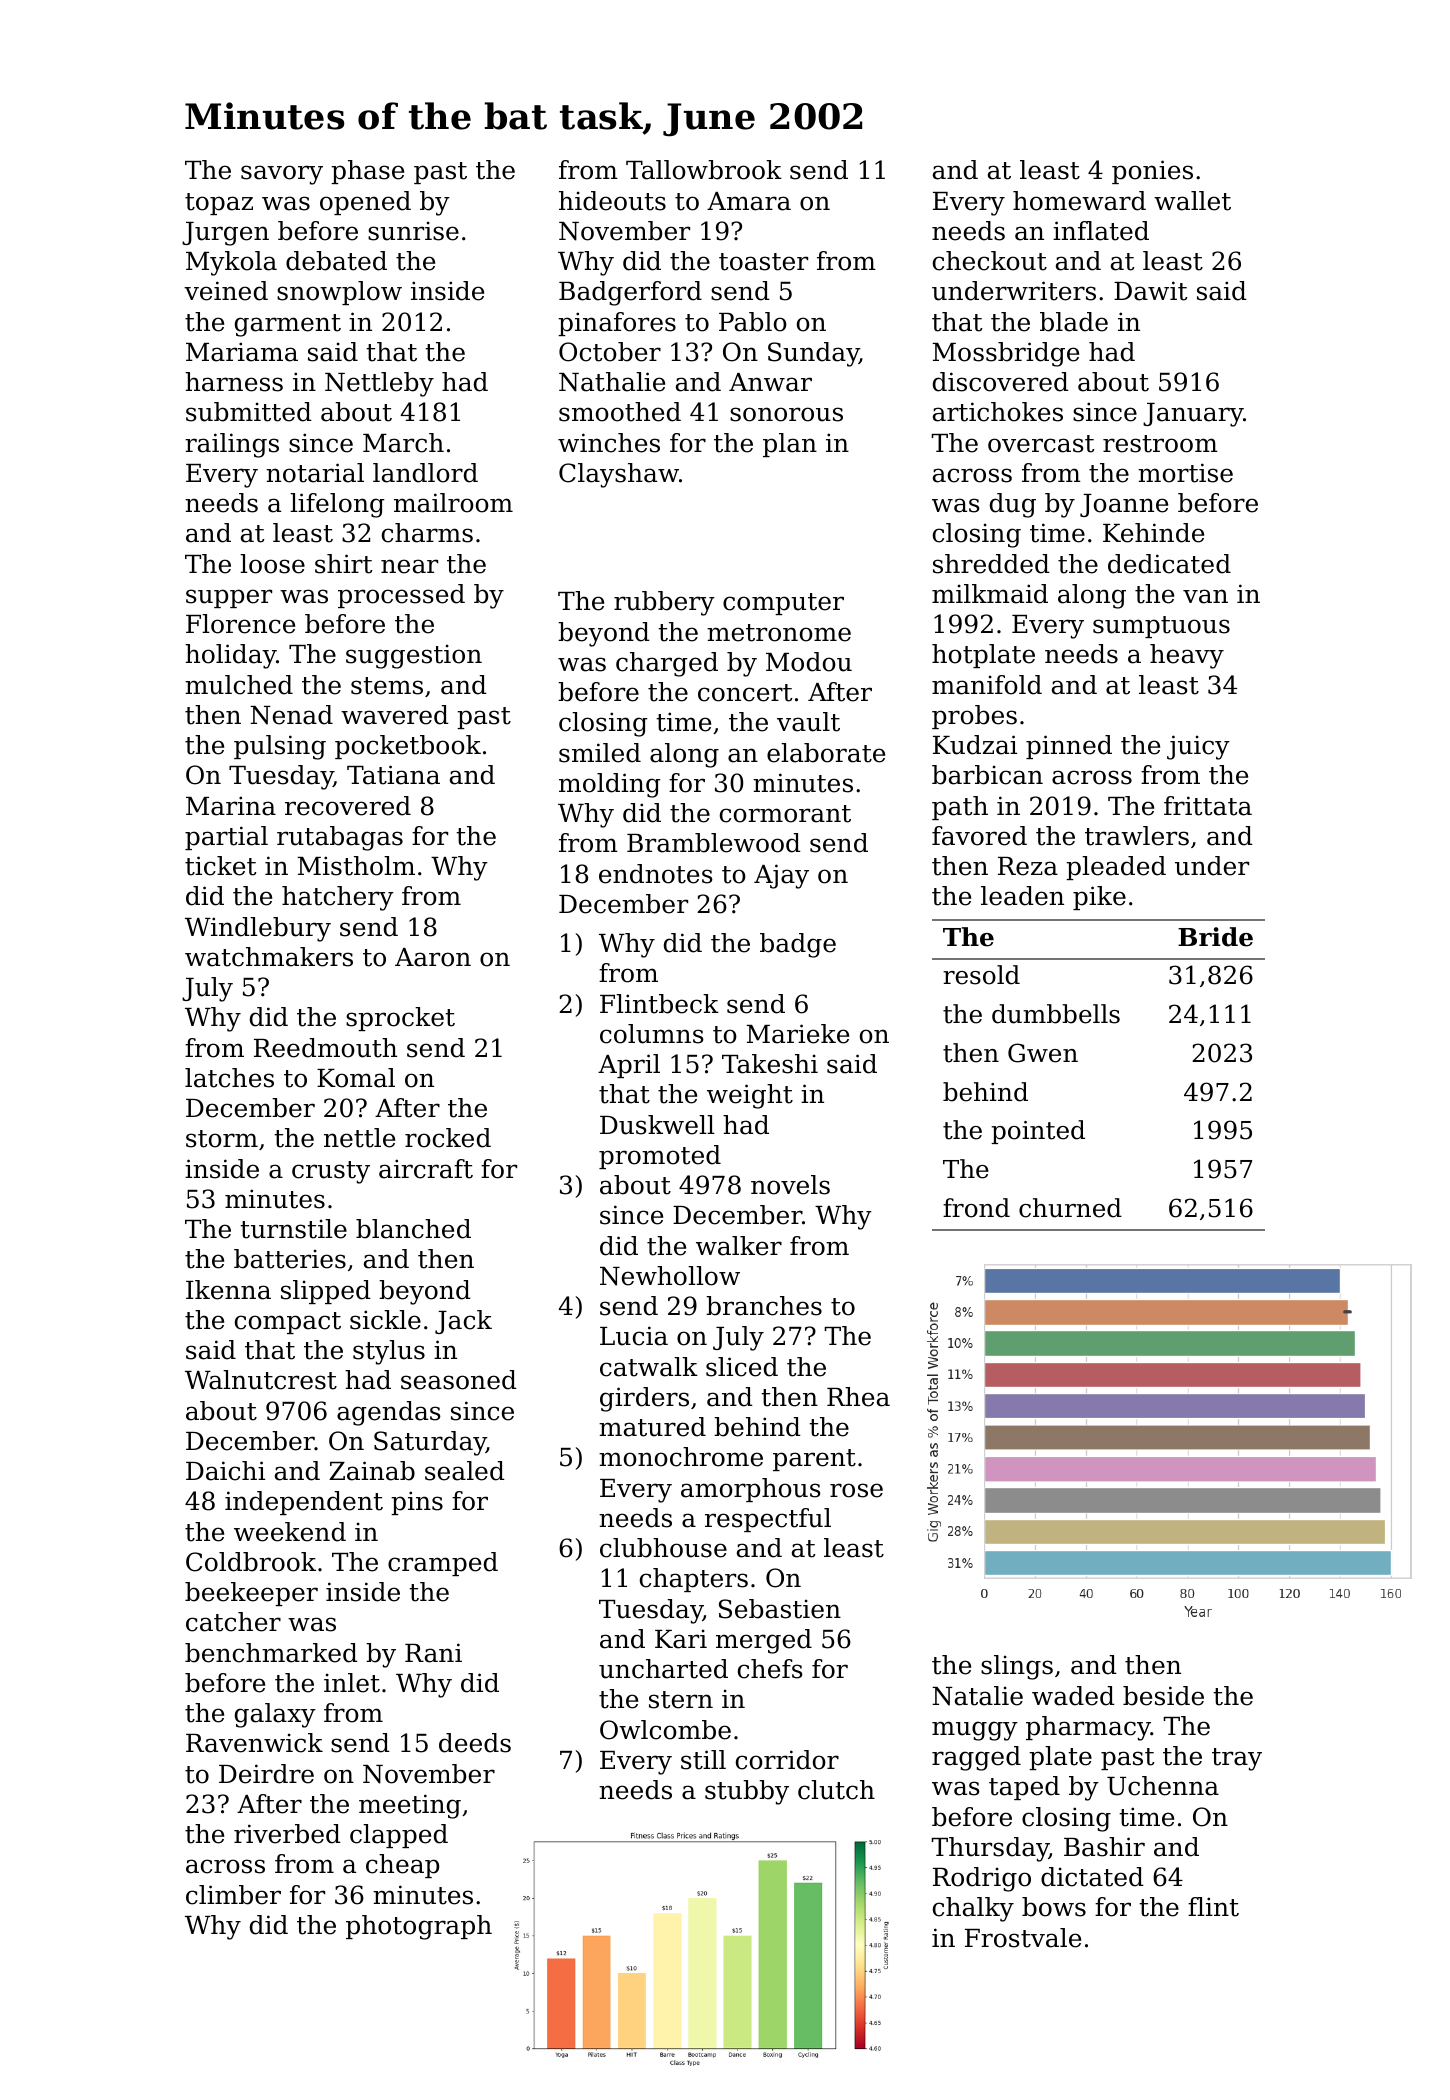 The image size is (1450, 2100). What do you see at coordinates (612, 201) in the screenshot?
I see `hideouts` at bounding box center [612, 201].
